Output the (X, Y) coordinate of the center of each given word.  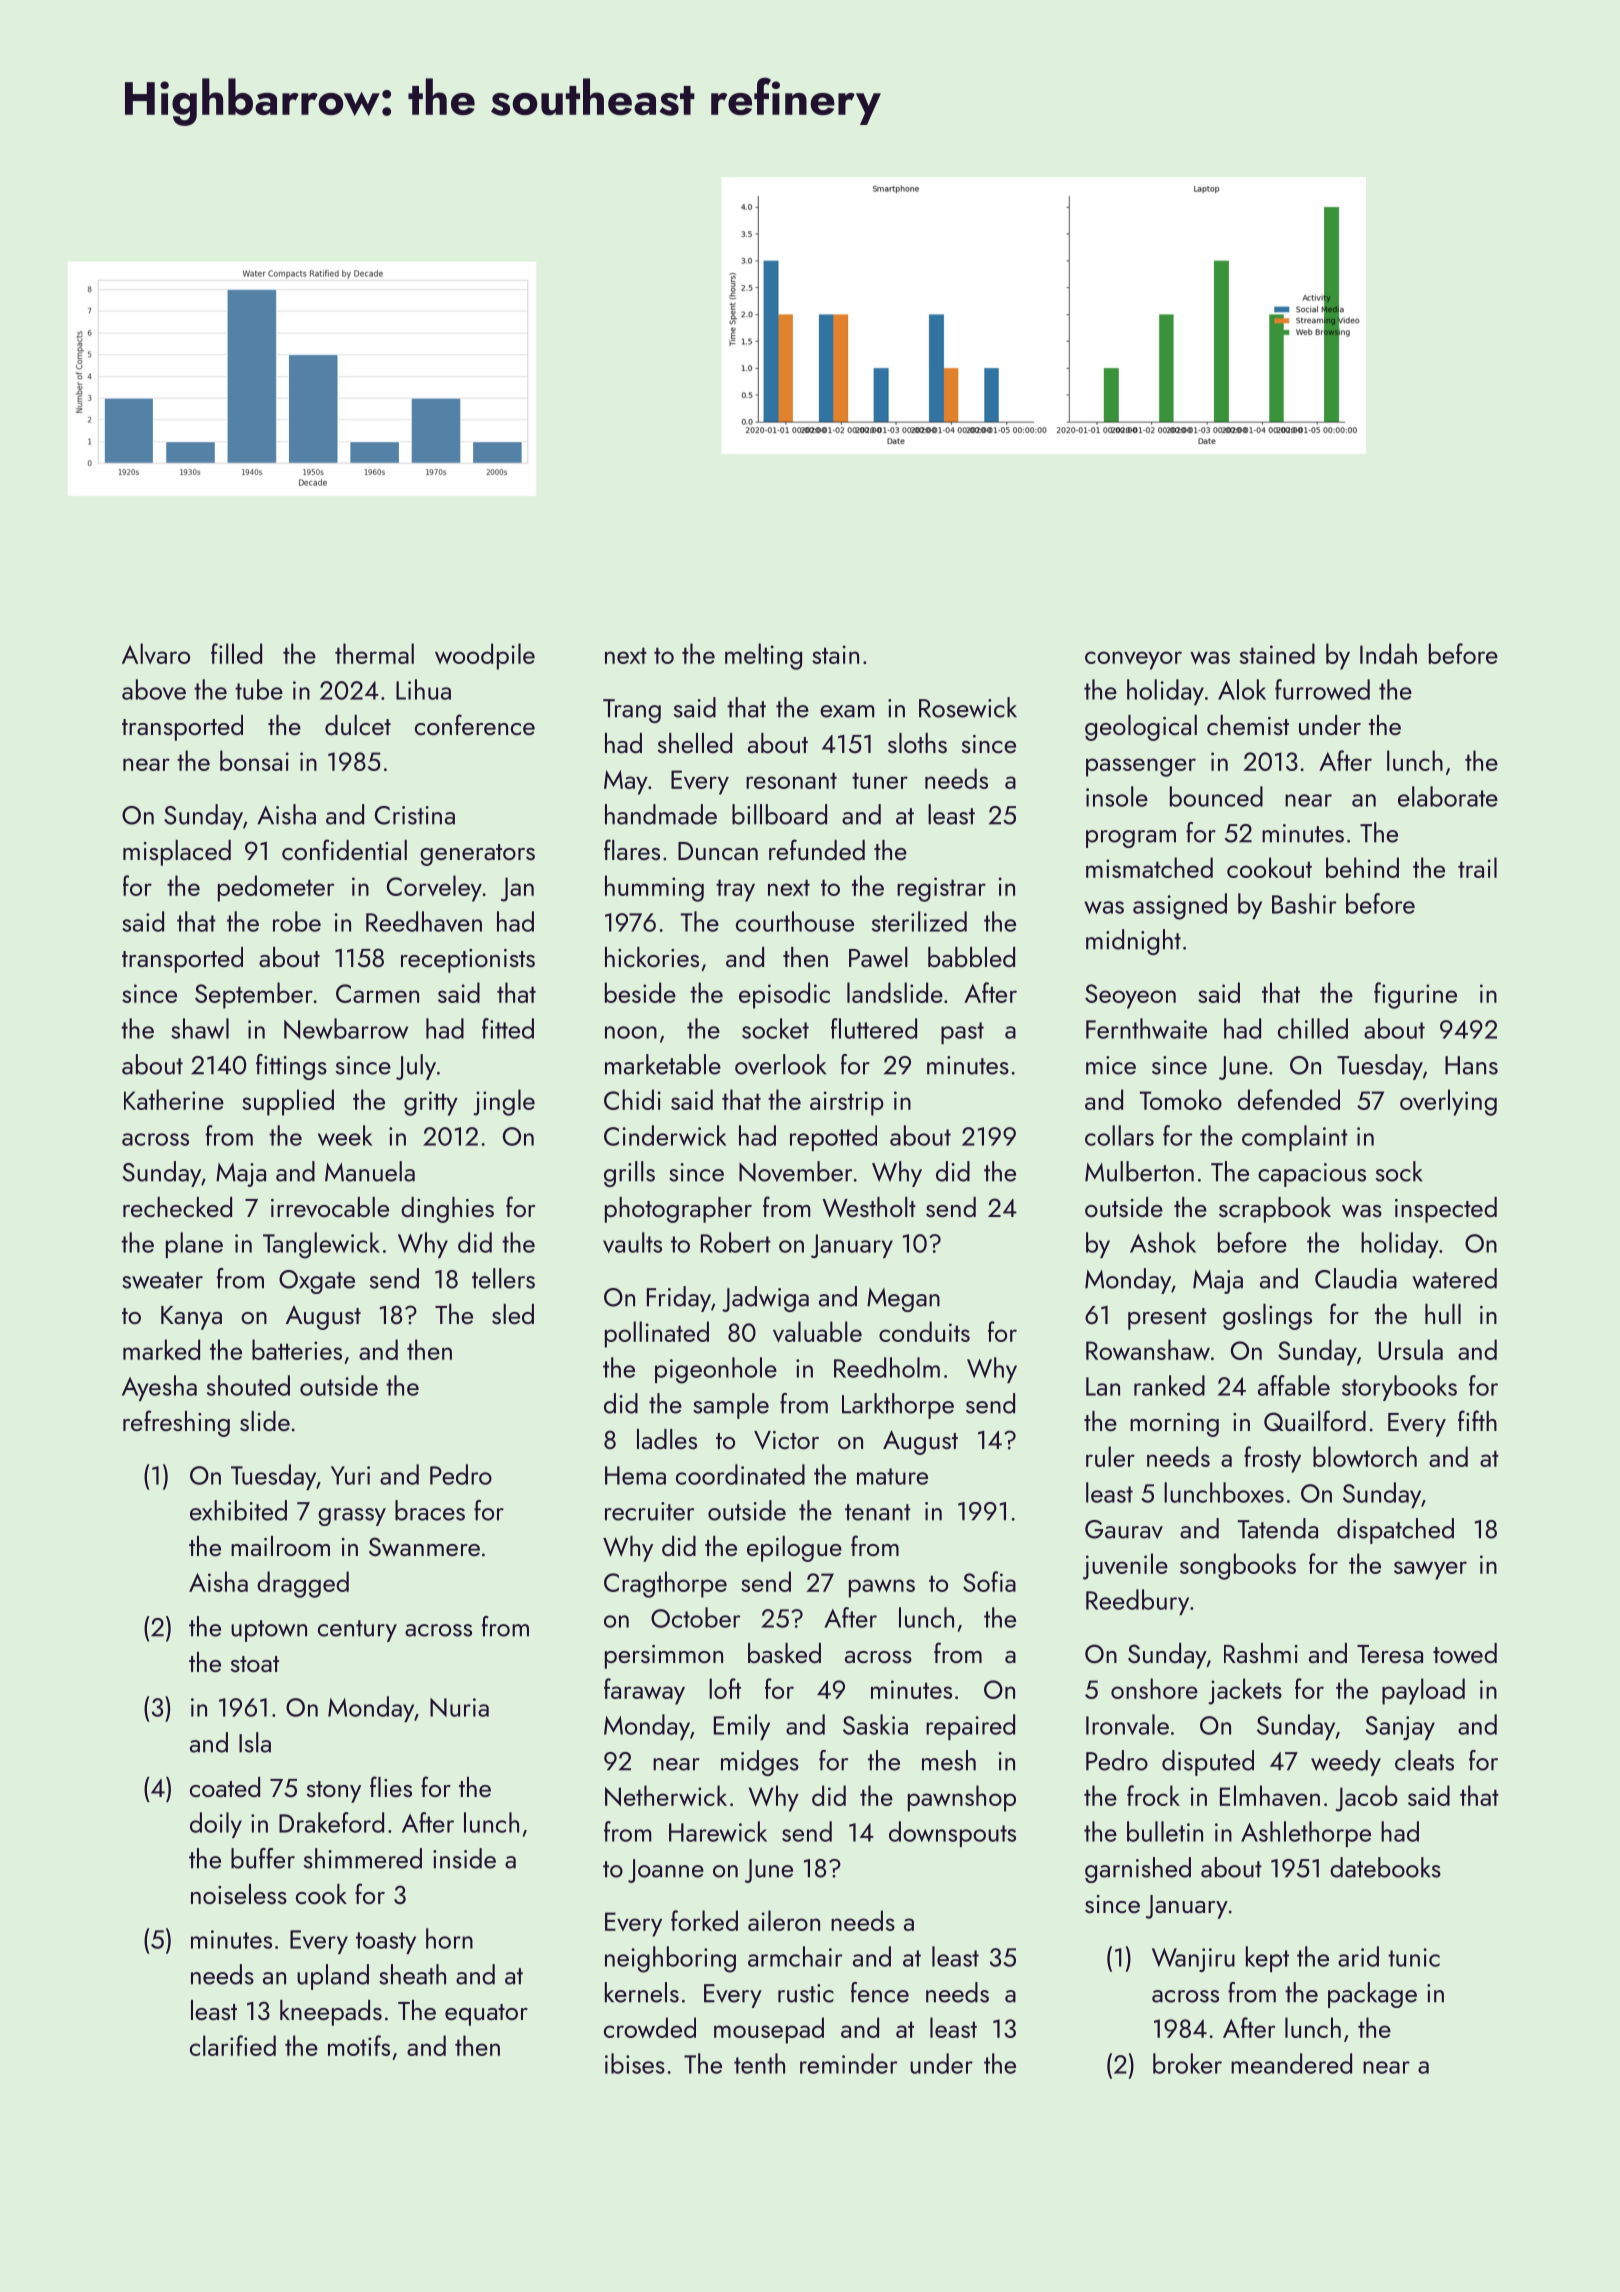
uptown (269, 1631)
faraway (644, 1691)
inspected (1446, 1210)
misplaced (177, 853)
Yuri (350, 1475)
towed (1465, 1653)
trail (1477, 867)
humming (654, 888)
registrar (941, 889)
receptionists (468, 961)
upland (333, 1977)
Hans (1471, 1065)
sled (513, 1314)
